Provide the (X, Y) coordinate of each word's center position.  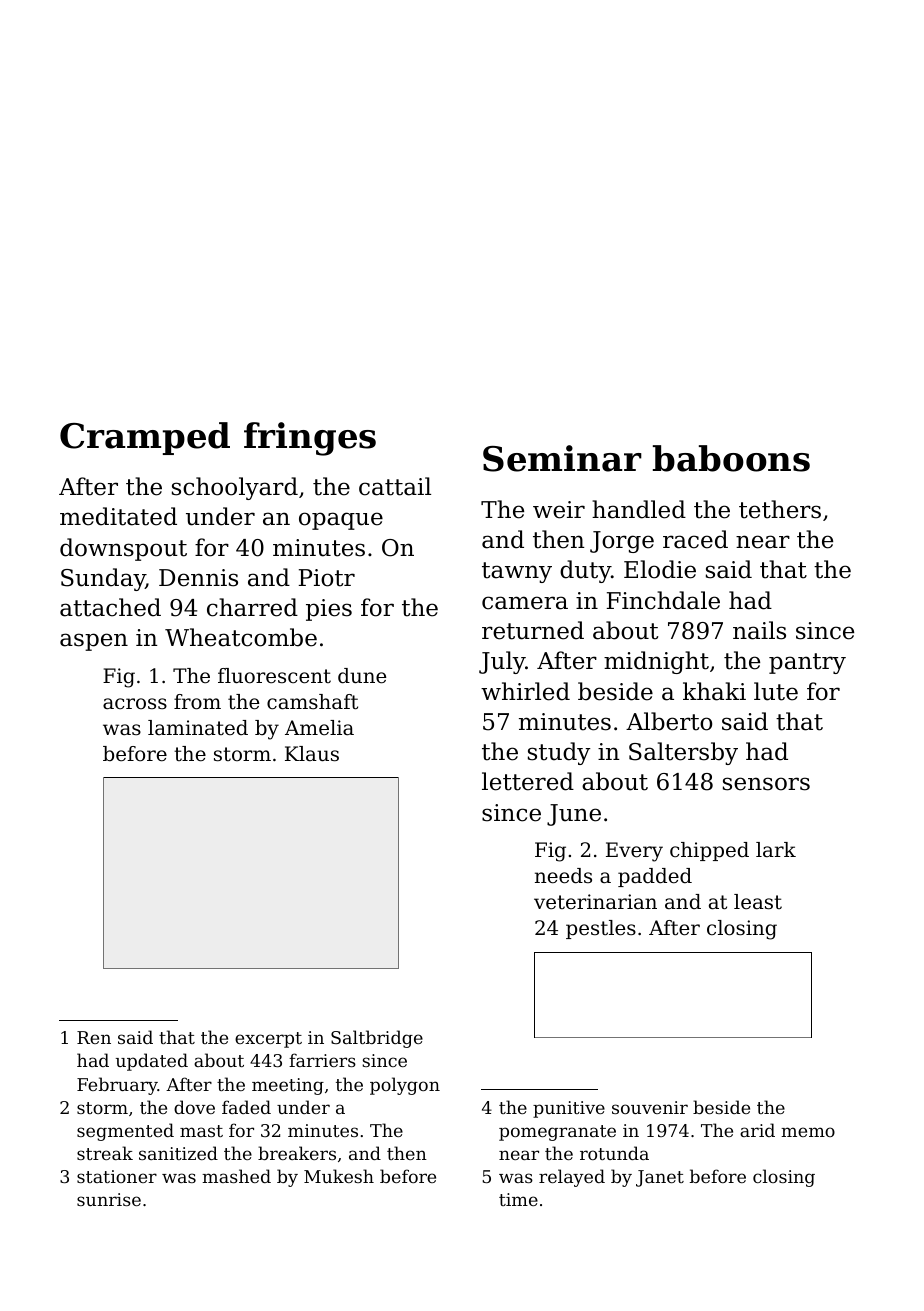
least (758, 902)
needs (563, 876)
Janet (660, 1178)
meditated (118, 516)
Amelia (319, 728)
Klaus (312, 754)
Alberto (669, 721)
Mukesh (339, 1176)
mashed (236, 1176)
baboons (731, 458)
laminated (198, 727)
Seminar (562, 458)
